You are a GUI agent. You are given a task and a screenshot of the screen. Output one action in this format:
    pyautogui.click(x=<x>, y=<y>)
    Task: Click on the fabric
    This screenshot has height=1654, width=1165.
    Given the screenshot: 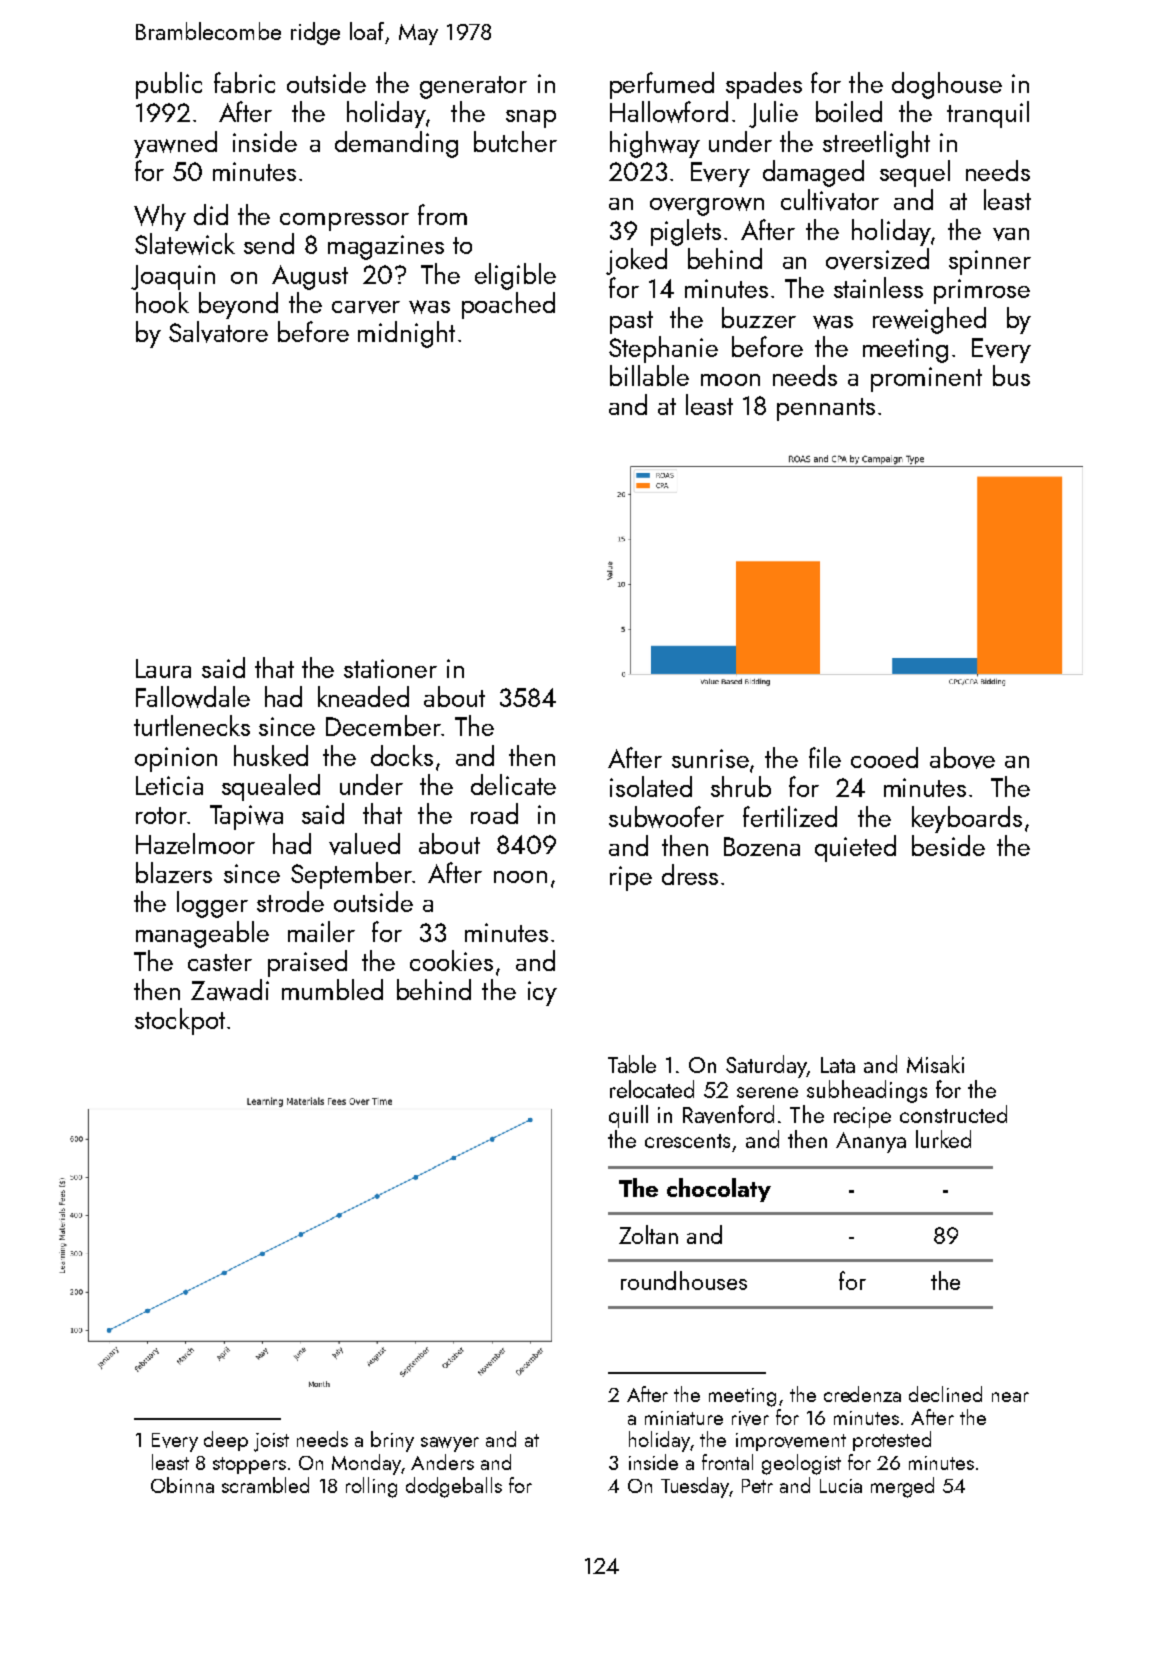 What is the action you would take?
    pyautogui.click(x=244, y=82)
